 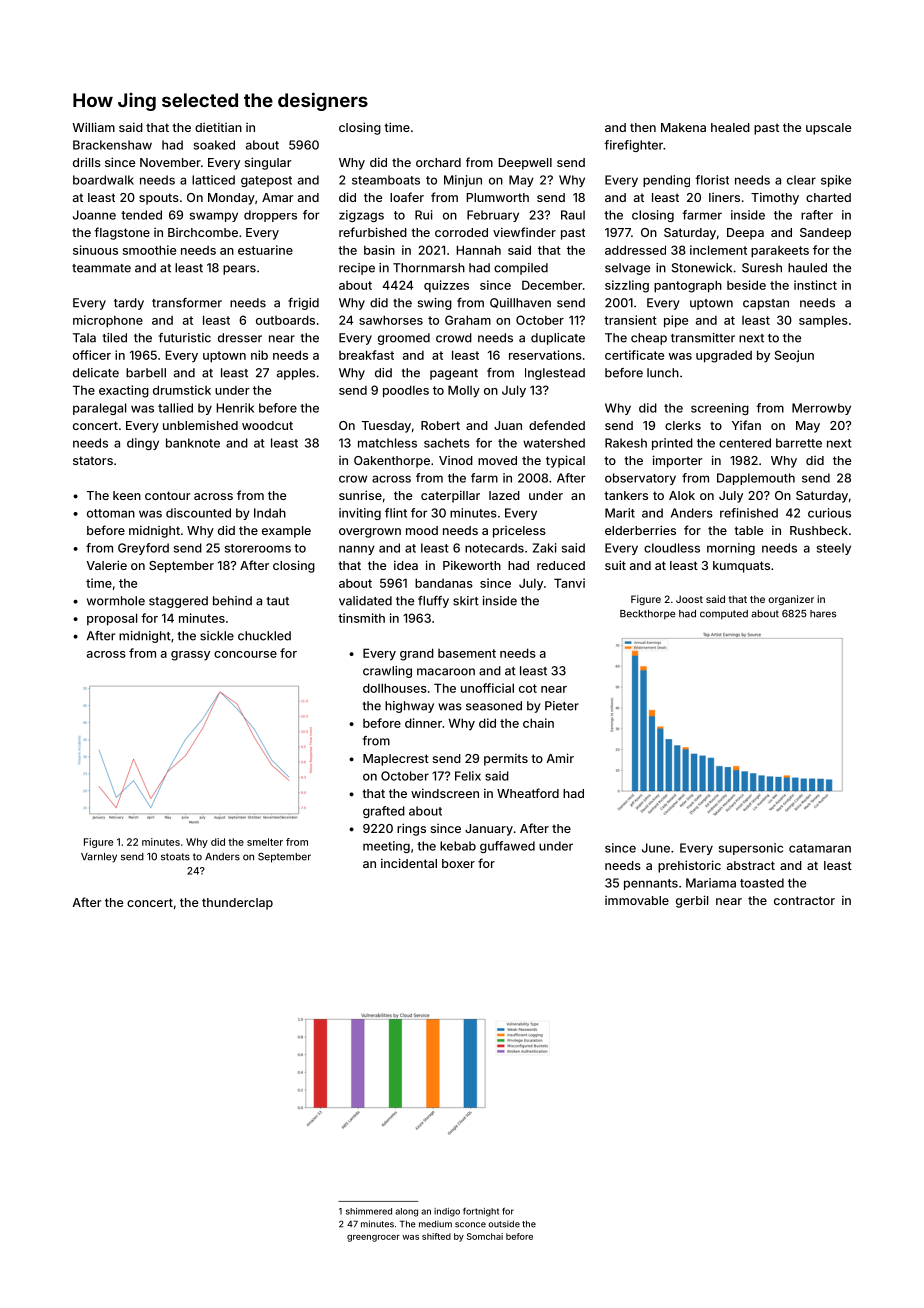 What do you see at coordinates (689, 599) in the page?
I see `Joost` at bounding box center [689, 599].
